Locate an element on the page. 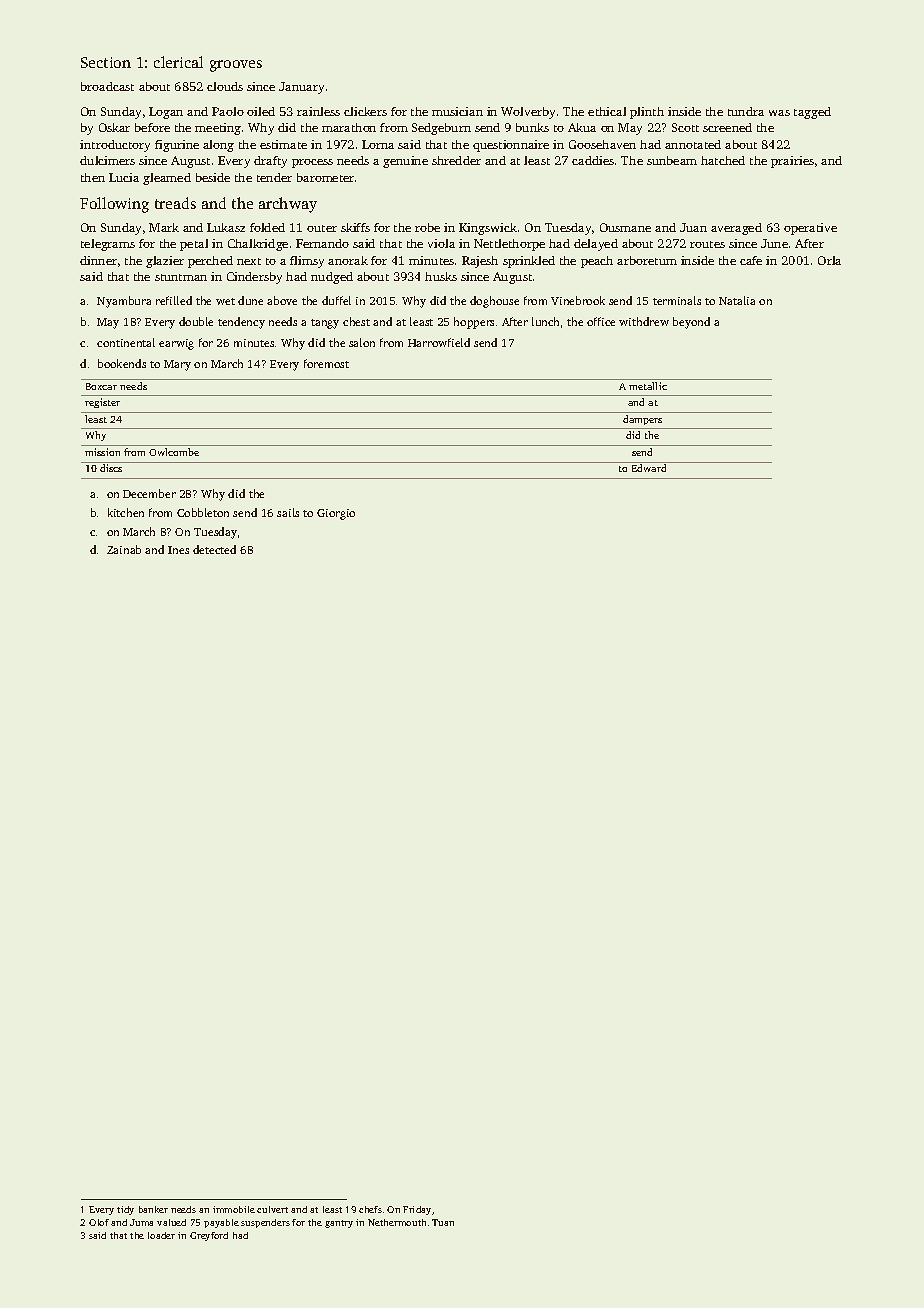 The image size is (924, 1308). clickers is located at coordinates (365, 111).
